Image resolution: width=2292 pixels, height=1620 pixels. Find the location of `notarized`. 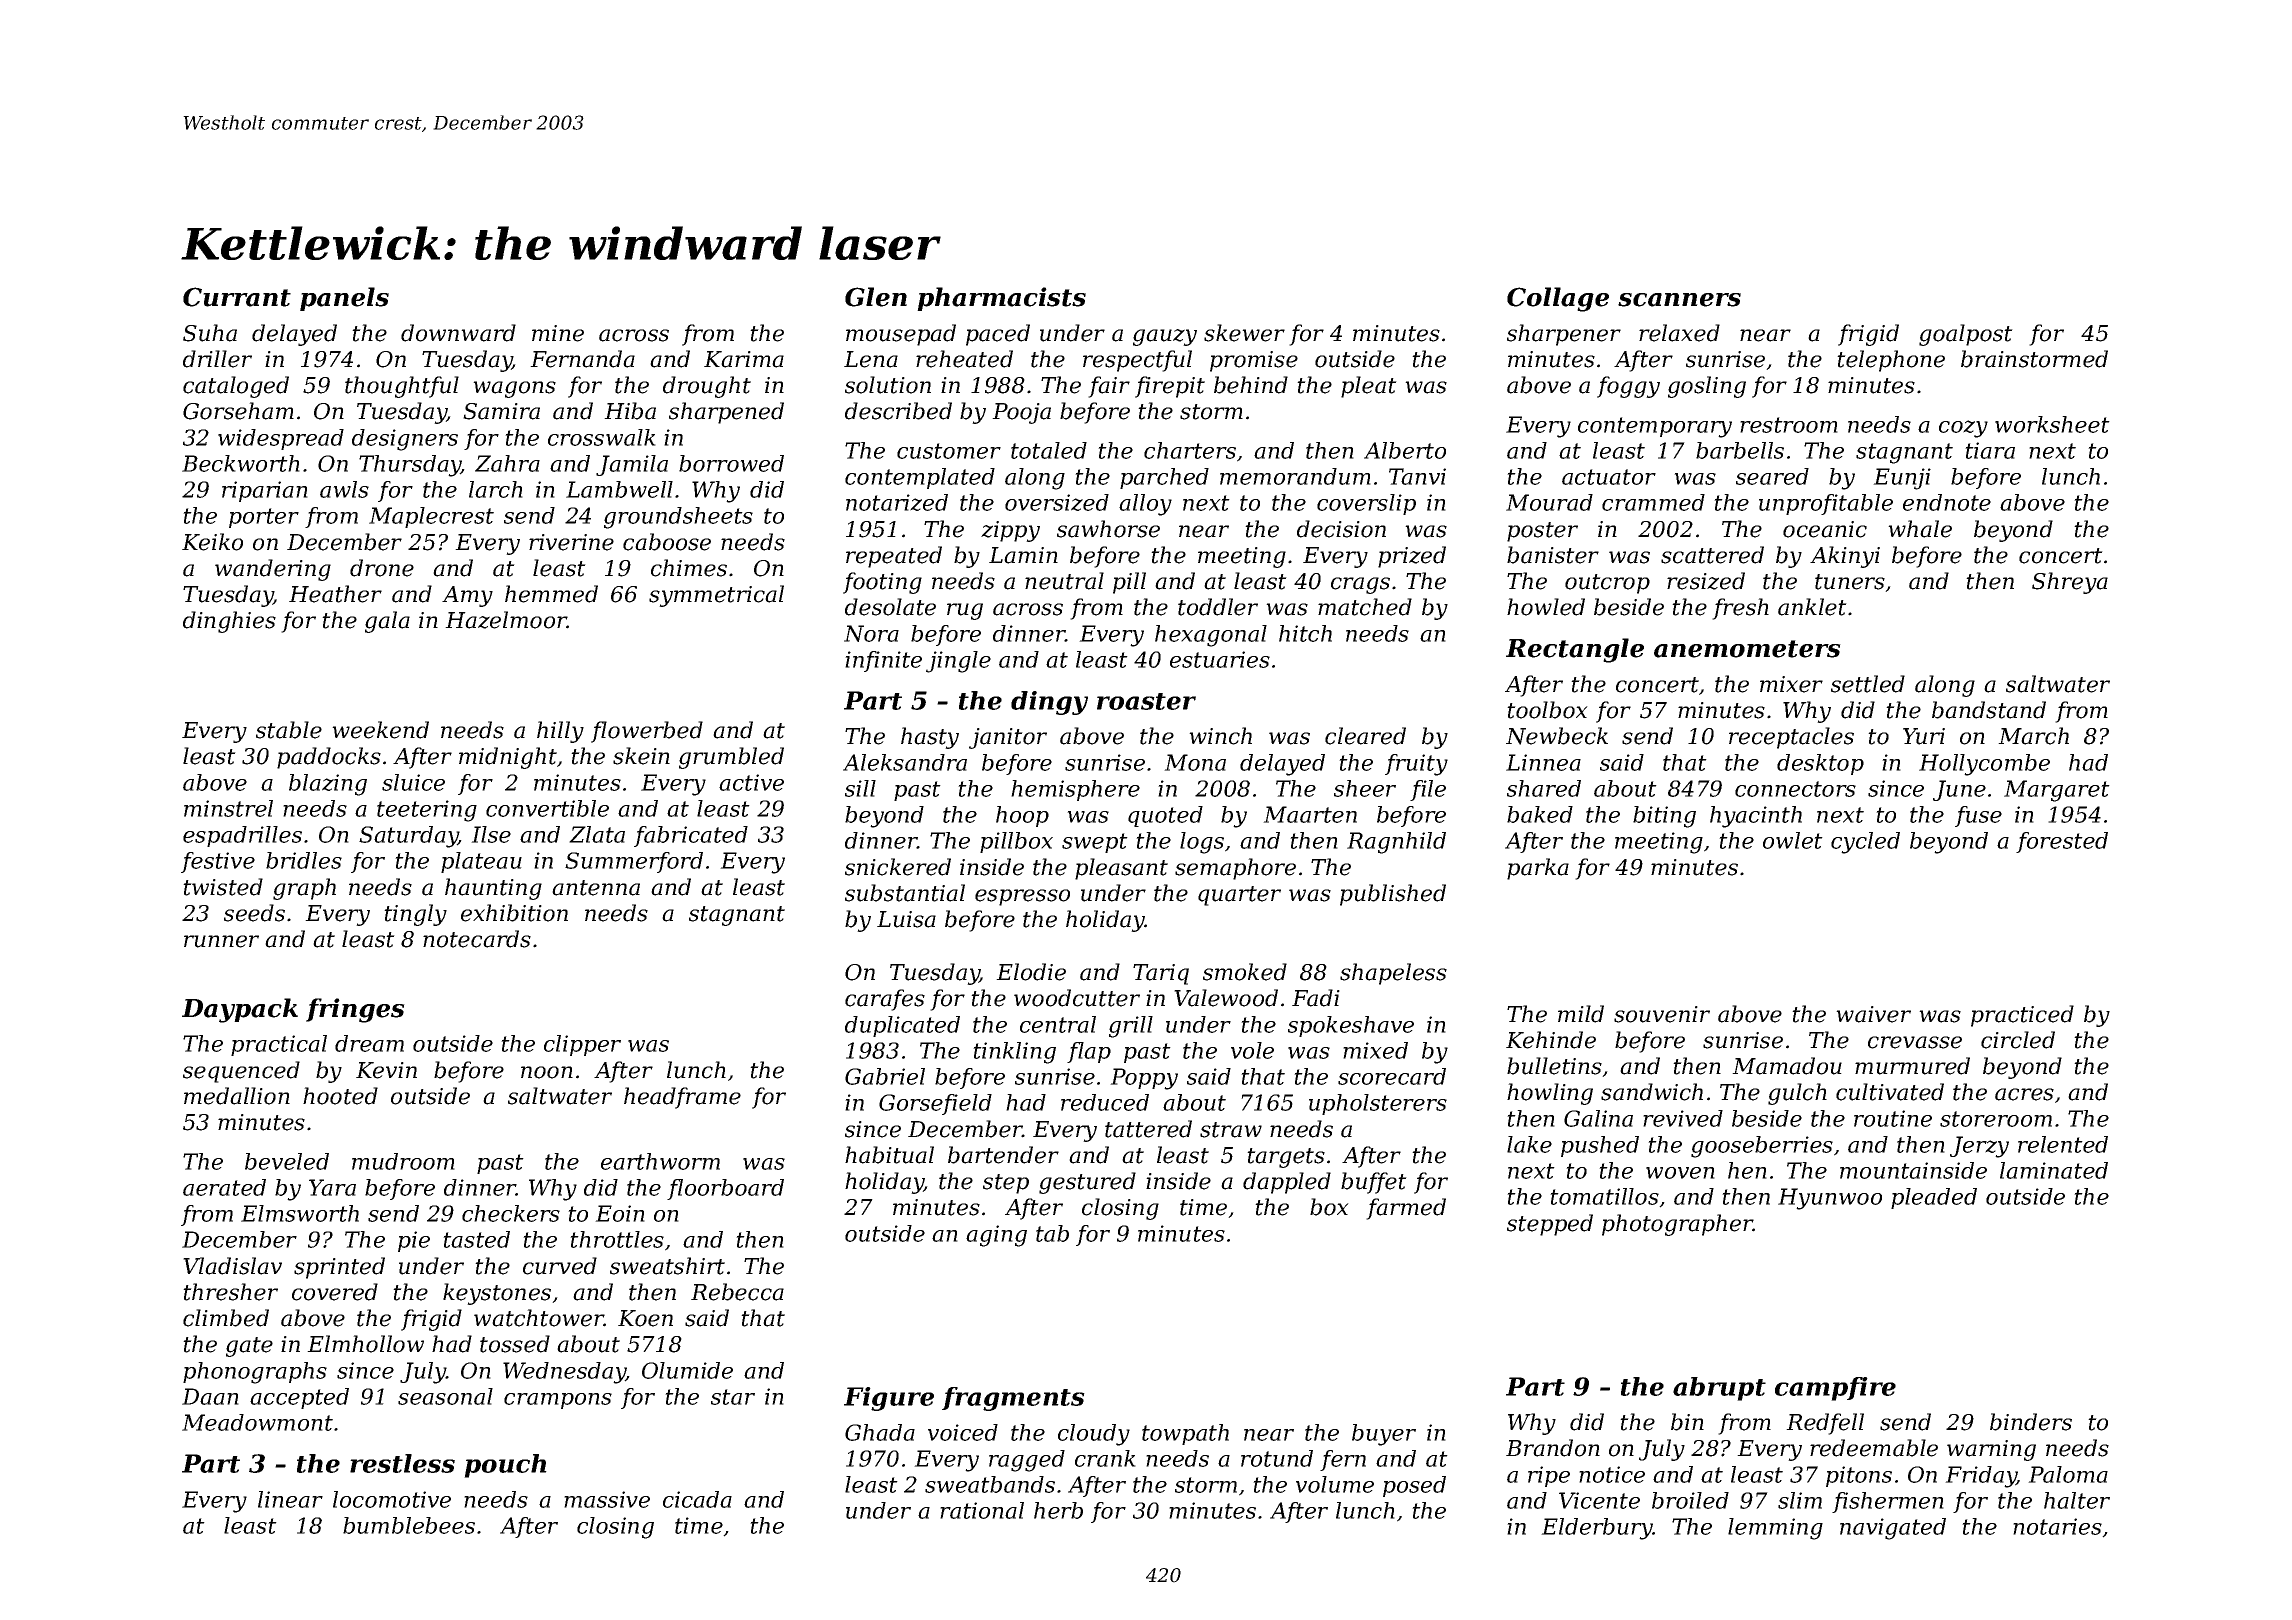

notarized is located at coordinates (897, 502).
